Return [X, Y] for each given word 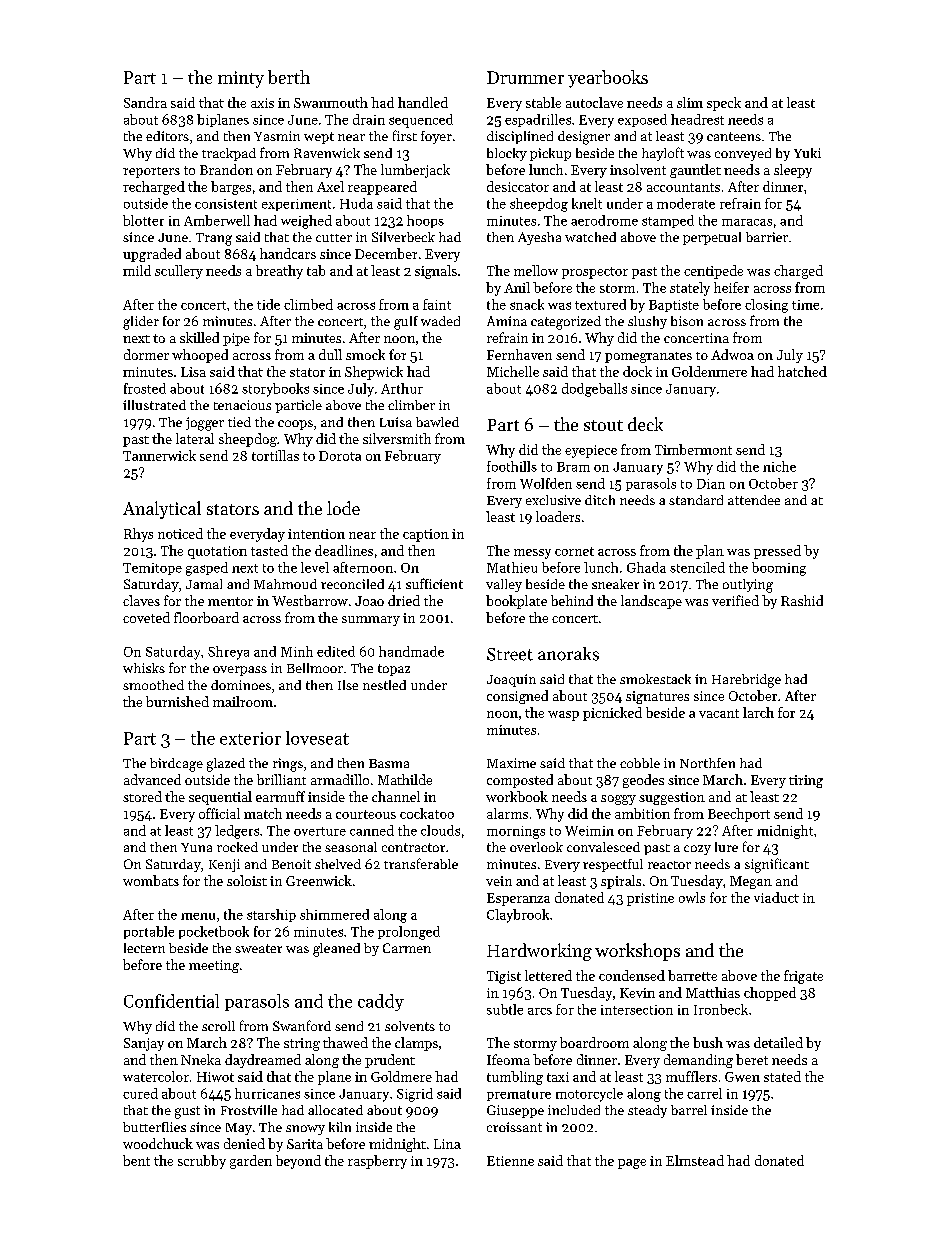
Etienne [510, 1161]
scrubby [202, 1162]
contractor [413, 847]
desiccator [518, 186]
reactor [669, 865]
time [805, 305]
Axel [330, 186]
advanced [152, 779]
